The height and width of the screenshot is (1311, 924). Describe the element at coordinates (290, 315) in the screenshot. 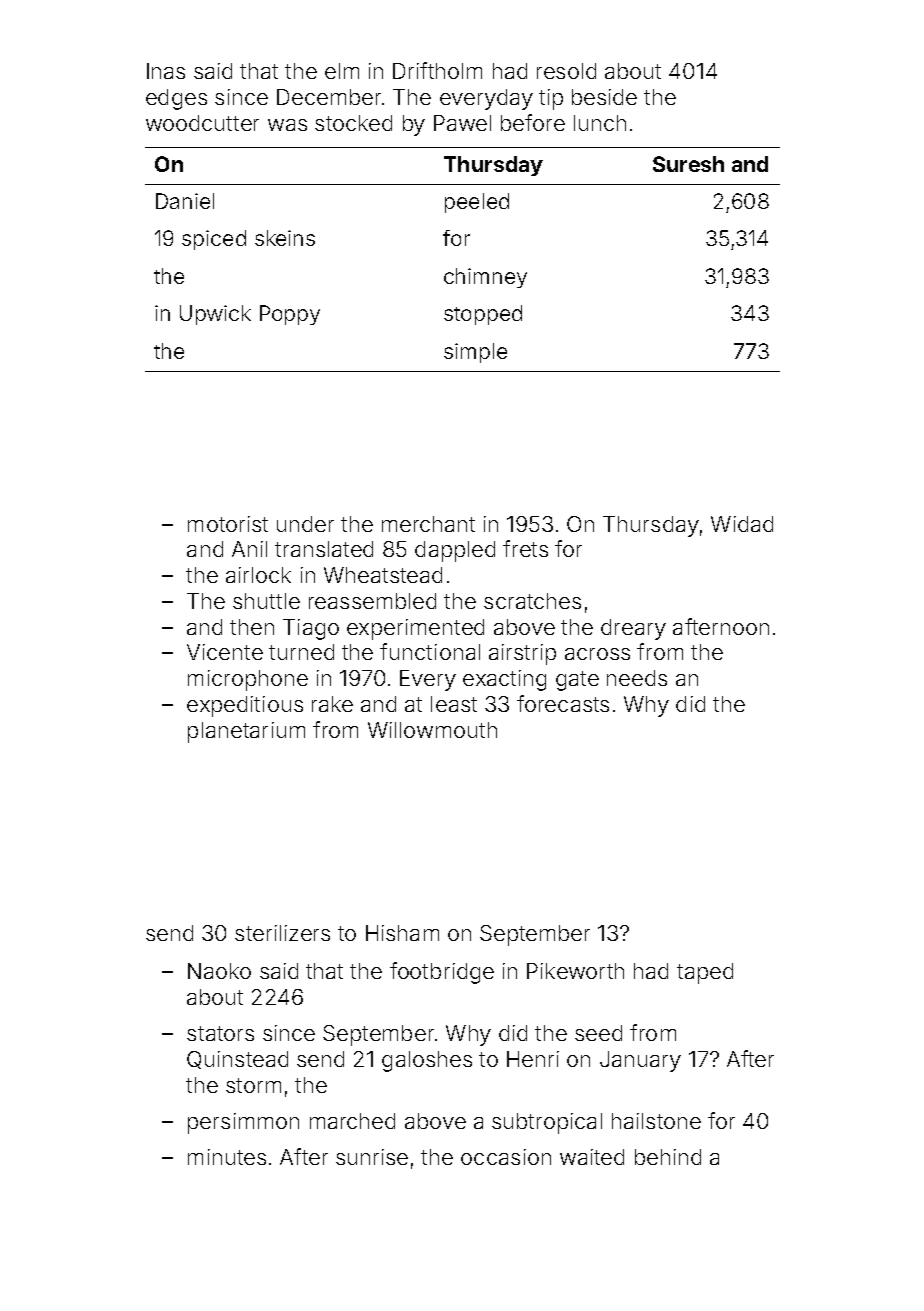

I see `Poppy` at that location.
